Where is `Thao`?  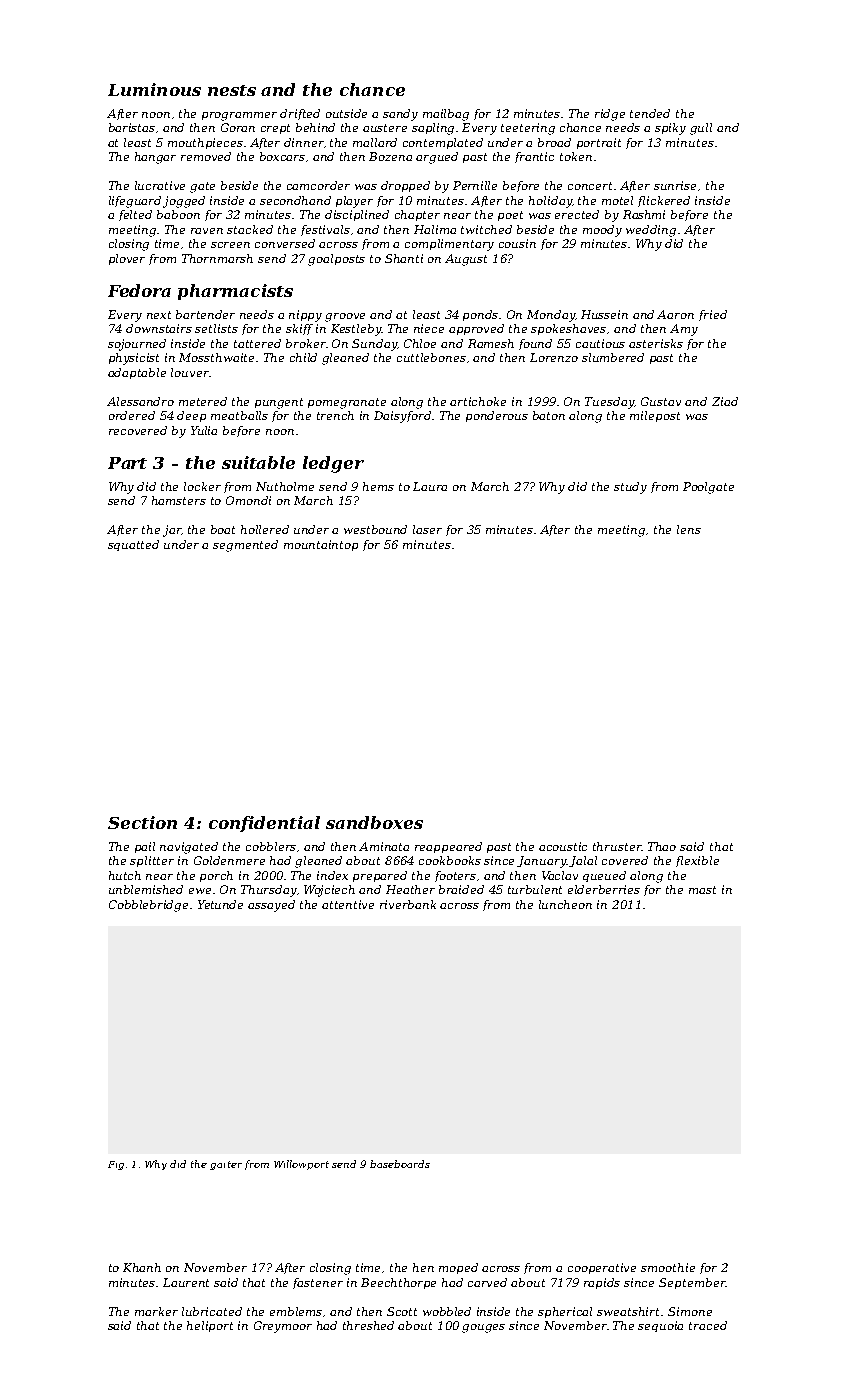
Thao is located at coordinates (662, 846).
